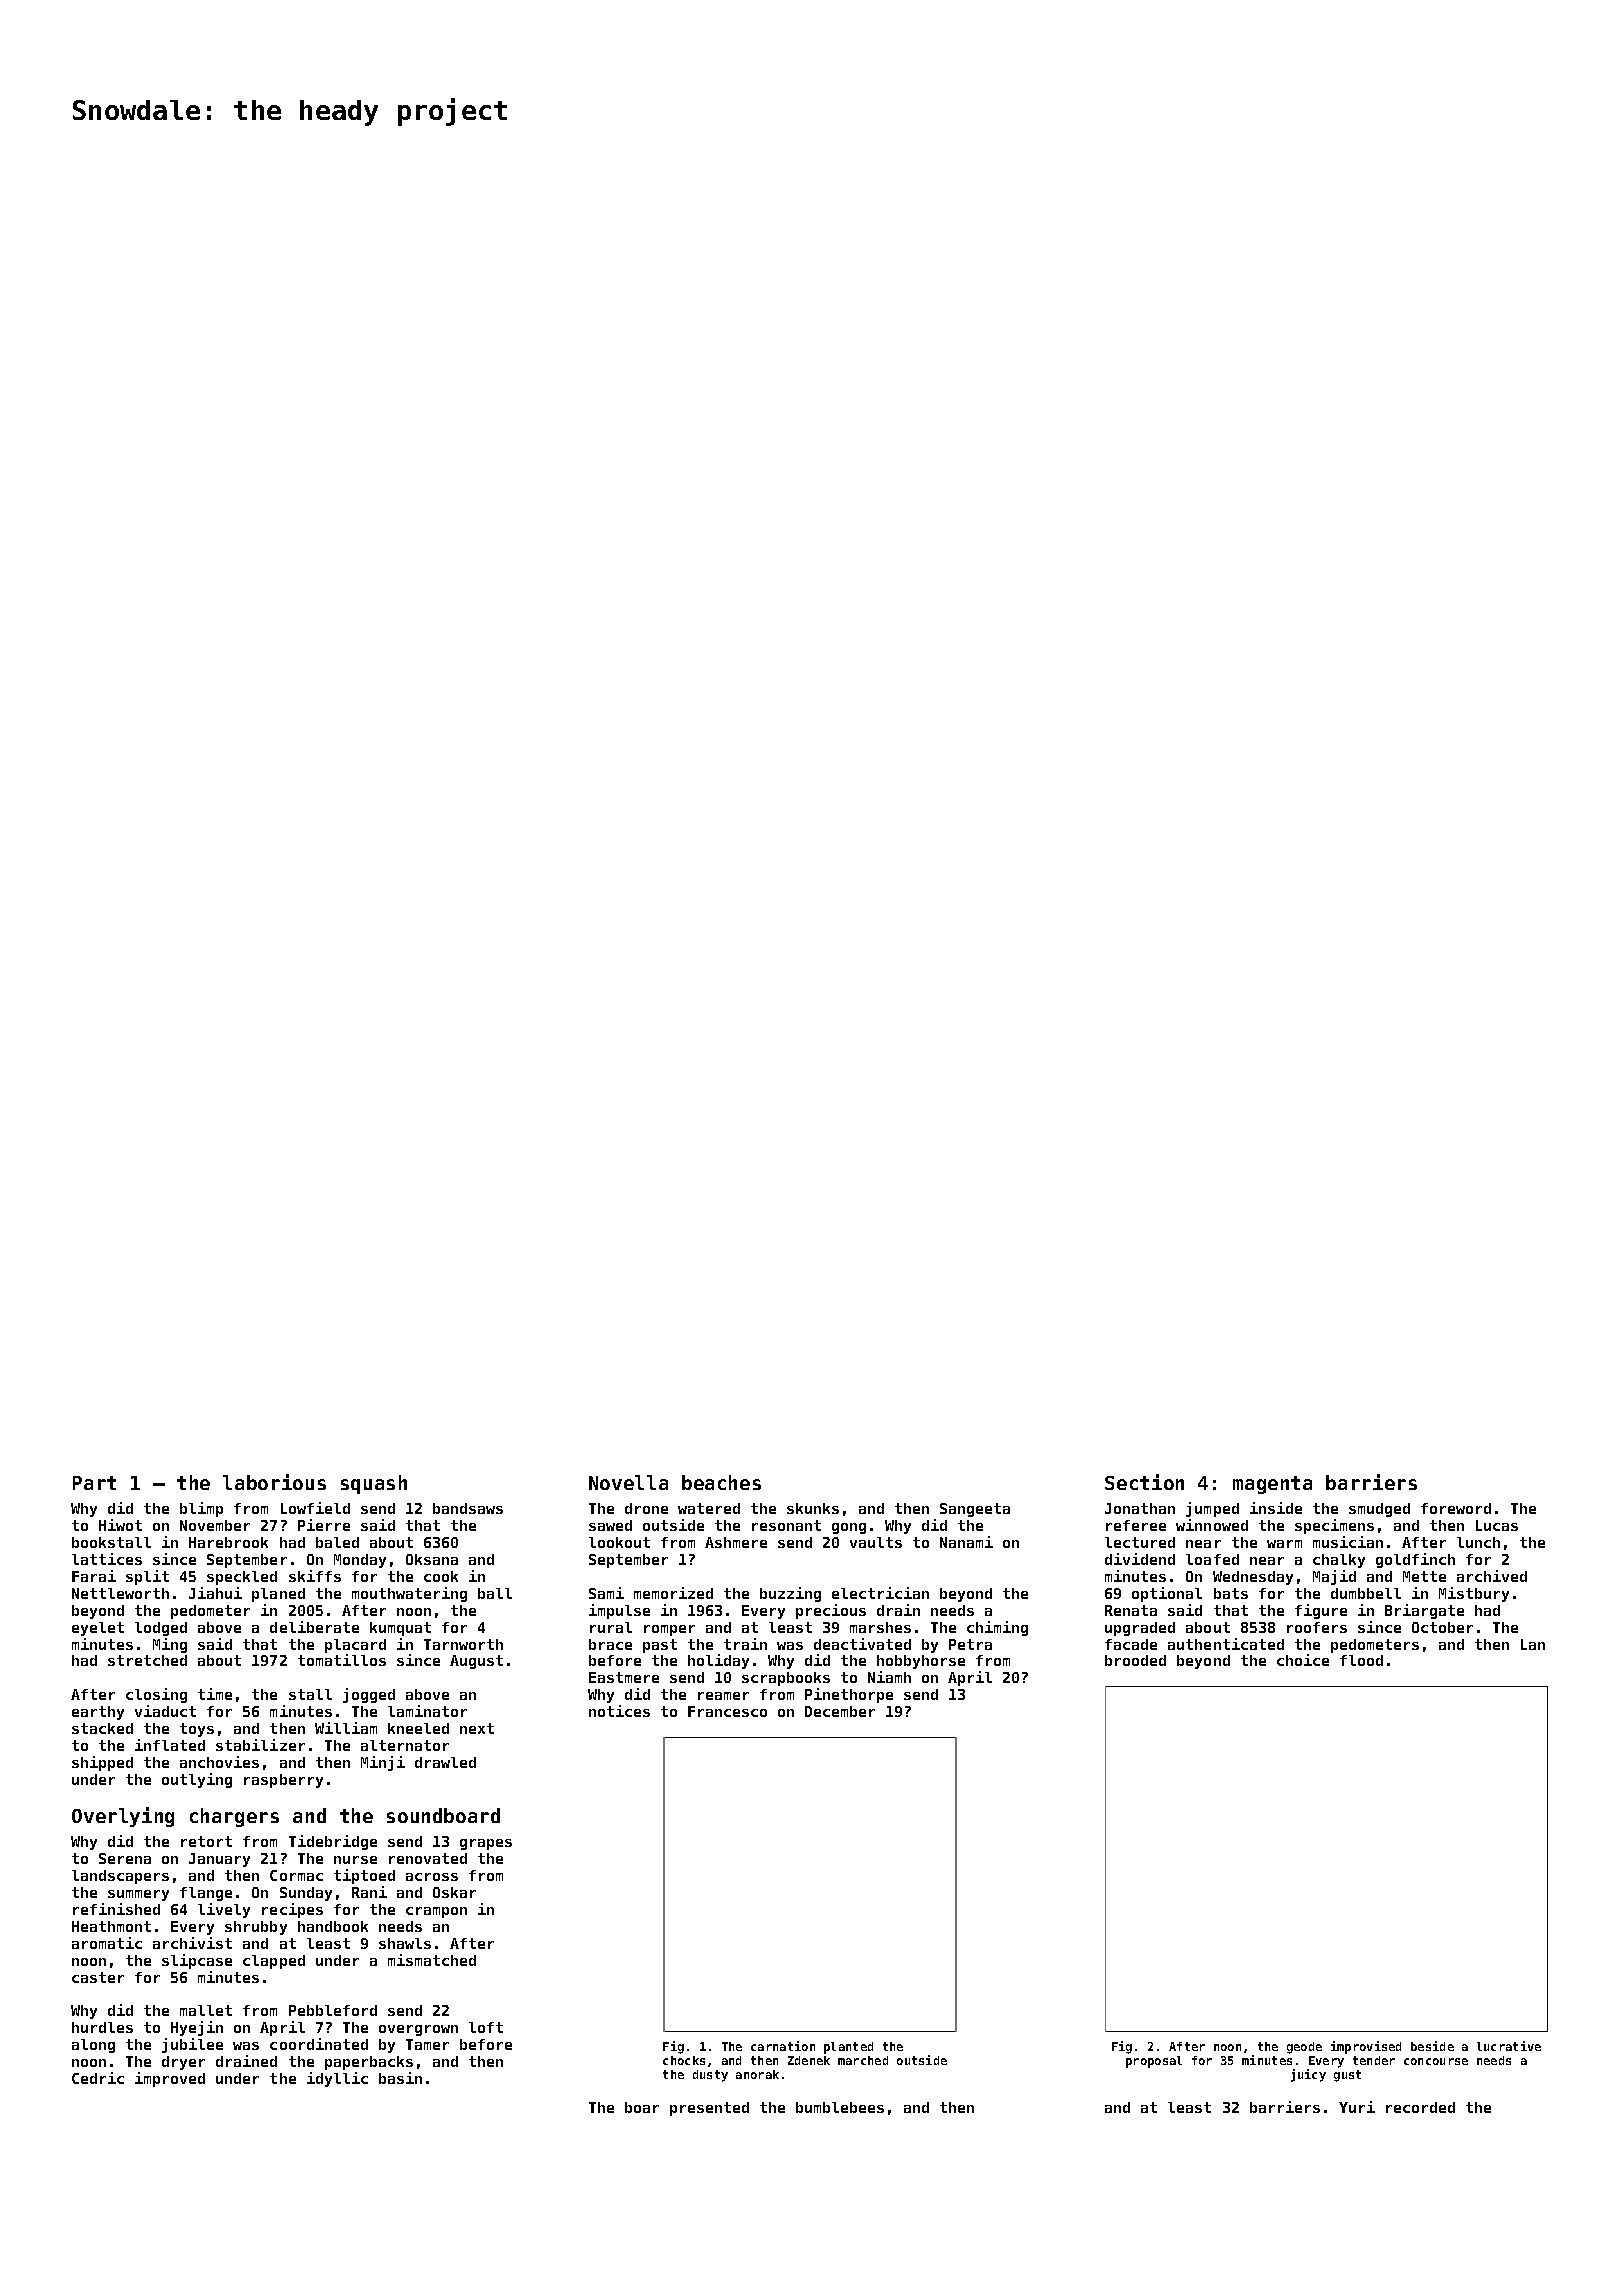 This screenshot has width=1620, height=2292. What do you see at coordinates (840, 2107) in the screenshot?
I see `bumblebees` at bounding box center [840, 2107].
